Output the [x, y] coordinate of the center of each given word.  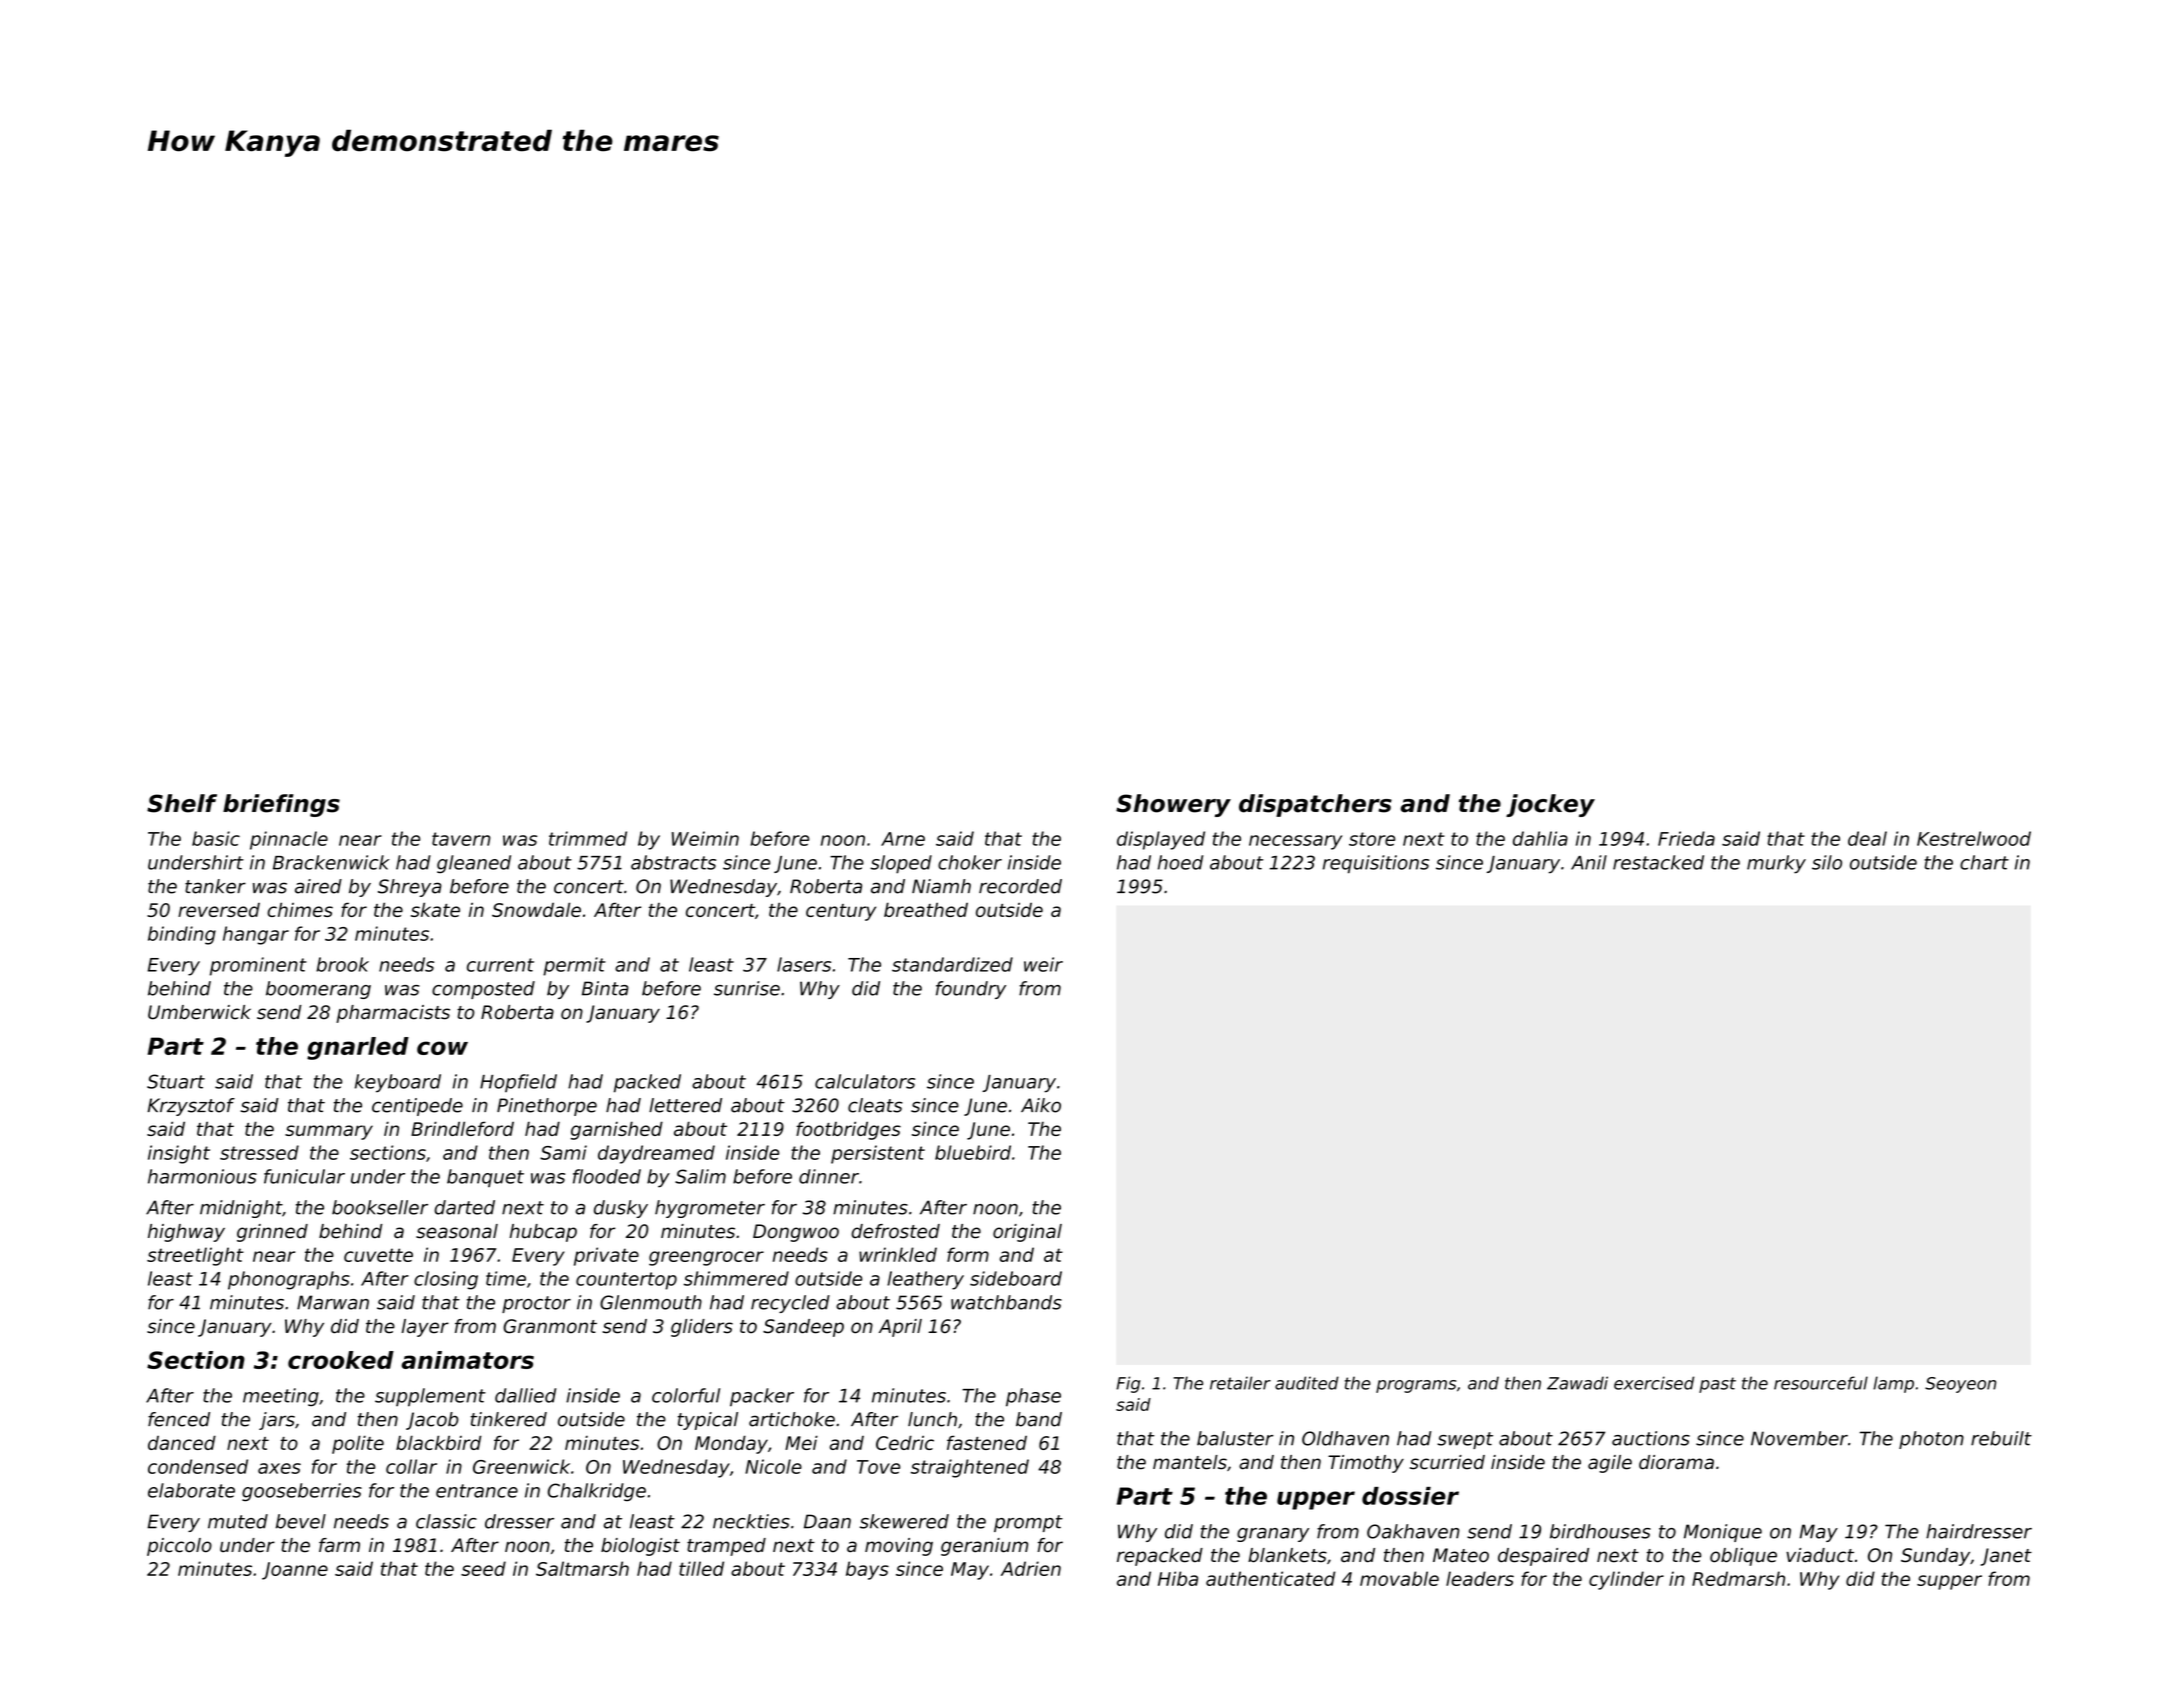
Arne [903, 839]
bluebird [973, 1152]
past [1717, 1385]
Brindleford [462, 1128]
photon [1931, 1440]
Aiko [1041, 1105]
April [900, 1328]
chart [1984, 862]
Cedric [905, 1442]
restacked [1658, 862]
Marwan [333, 1302]
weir [1043, 964]
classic [446, 1521]
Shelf [182, 803]
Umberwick [199, 1012]
